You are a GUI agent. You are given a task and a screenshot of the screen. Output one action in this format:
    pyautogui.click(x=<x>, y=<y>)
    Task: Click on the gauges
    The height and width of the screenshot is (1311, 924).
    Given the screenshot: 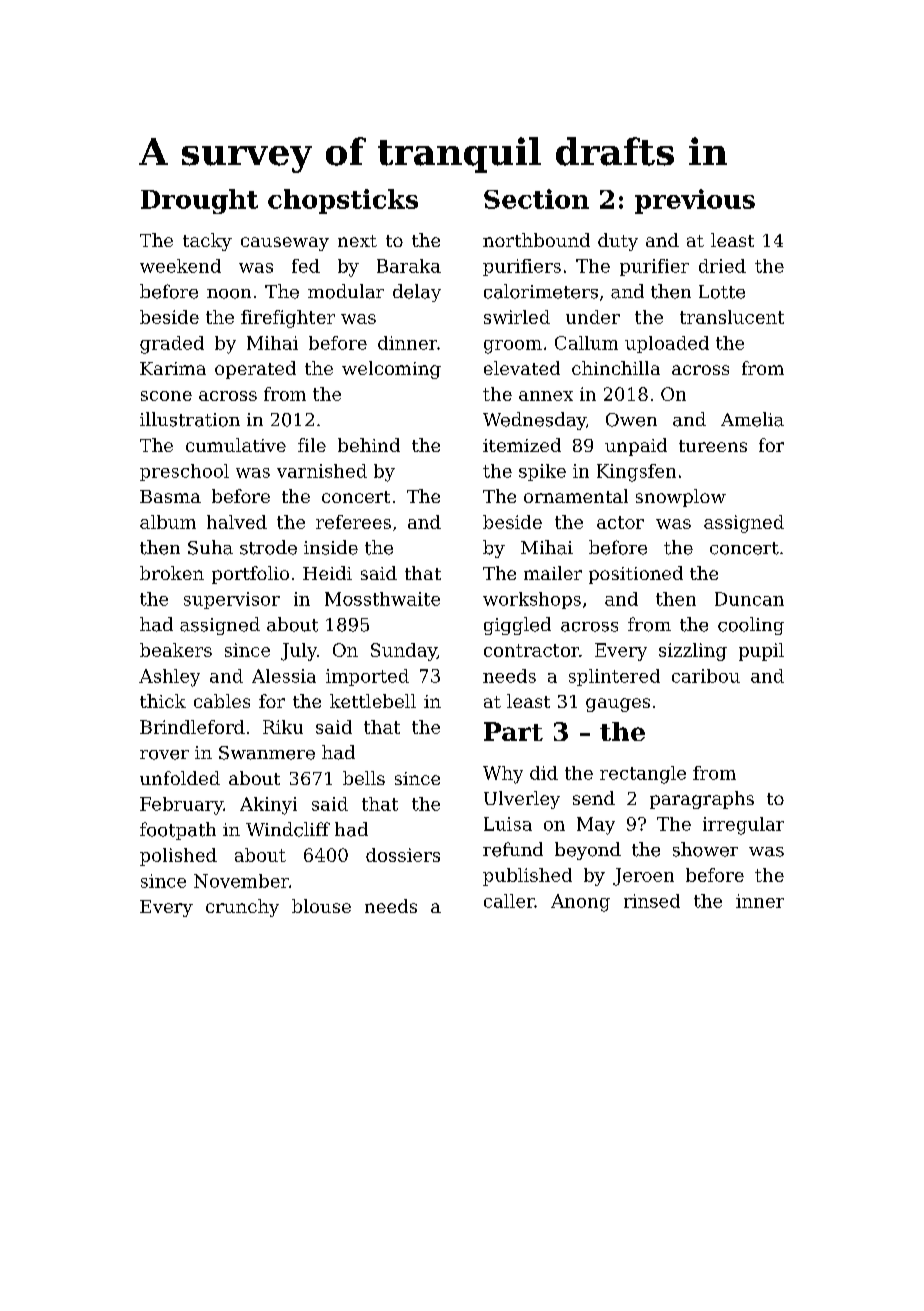 What is the action you would take?
    pyautogui.click(x=618, y=705)
